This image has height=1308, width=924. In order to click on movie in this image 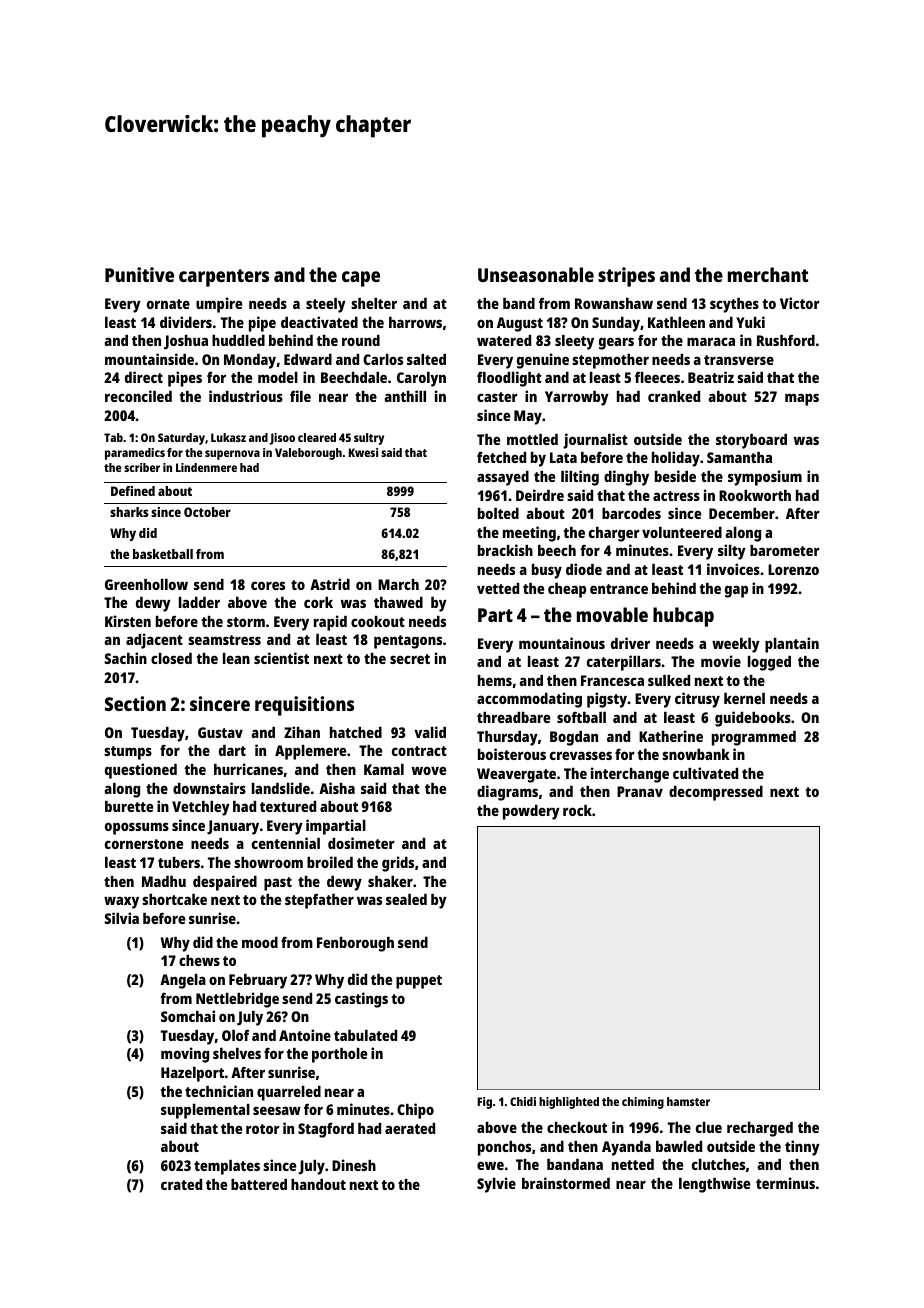, I will do `click(721, 661)`.
